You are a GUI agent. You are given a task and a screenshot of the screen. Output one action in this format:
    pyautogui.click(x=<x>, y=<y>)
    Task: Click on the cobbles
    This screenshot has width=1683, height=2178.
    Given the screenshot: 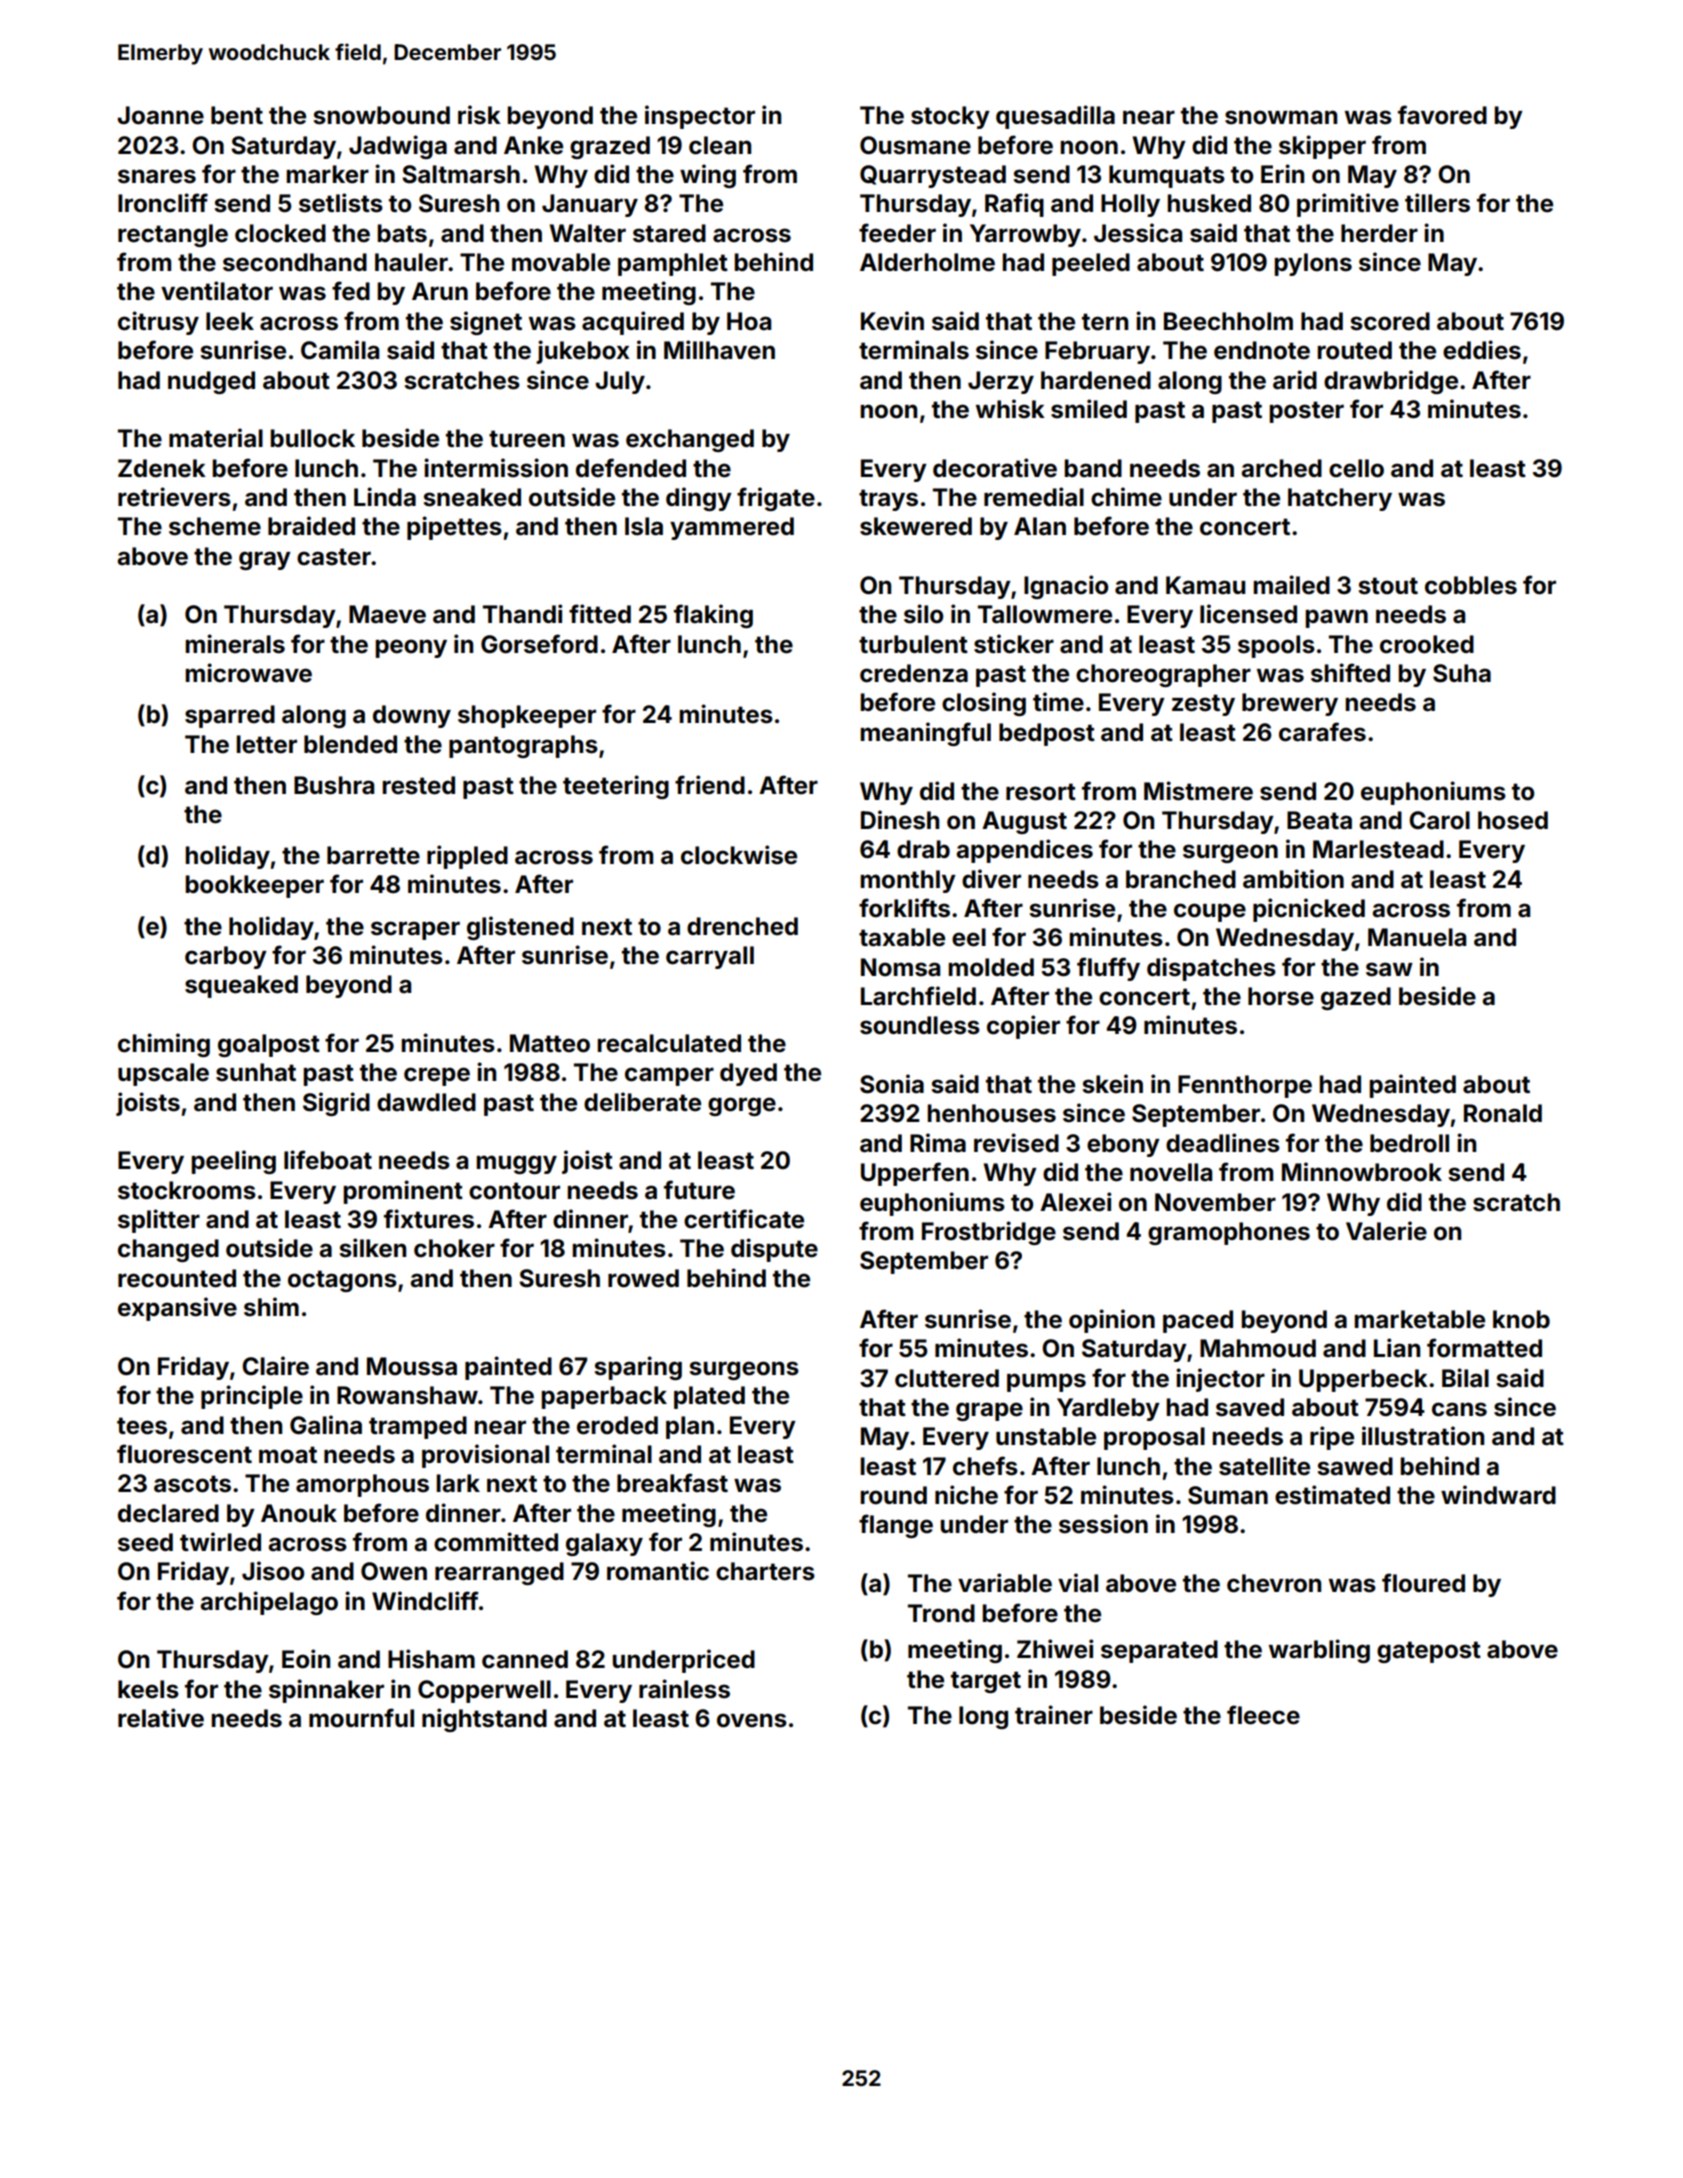 What is the action you would take?
    pyautogui.click(x=1471, y=585)
